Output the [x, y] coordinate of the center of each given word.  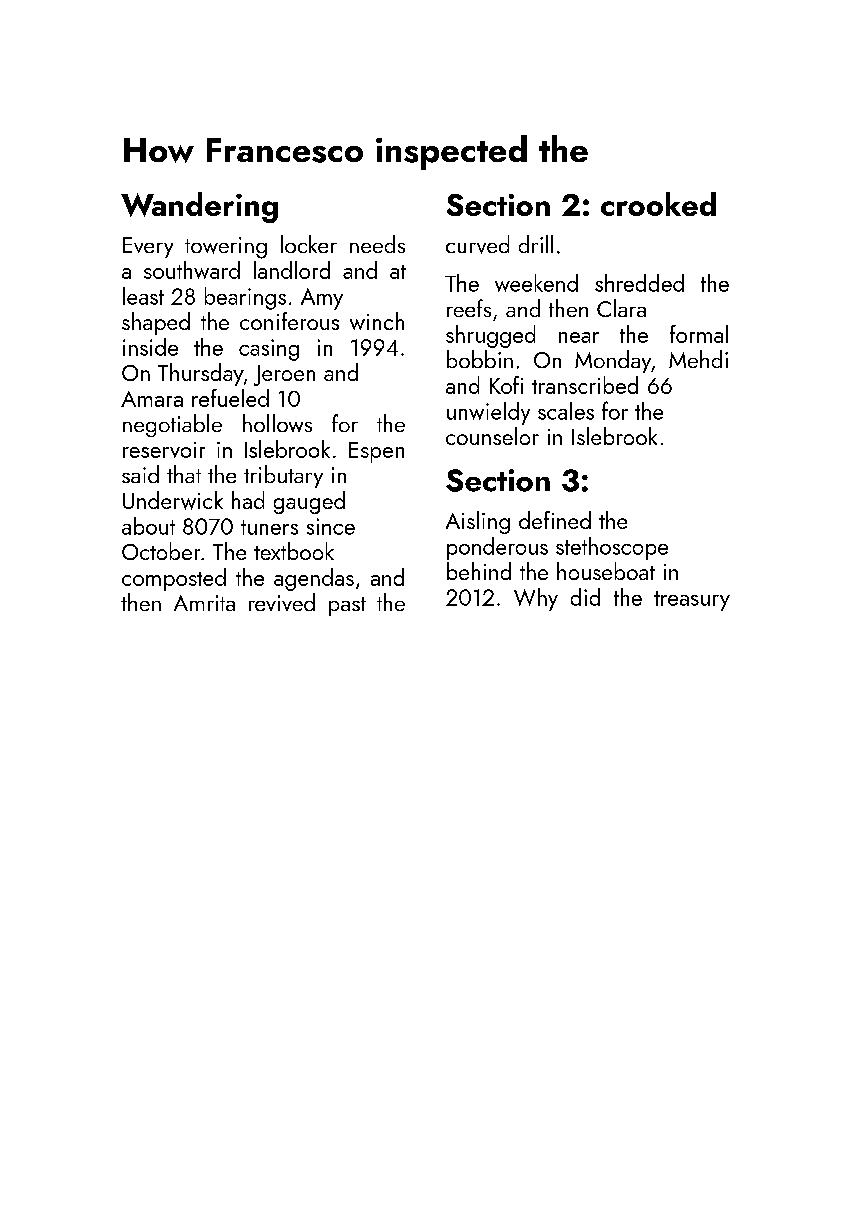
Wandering [199, 207]
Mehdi [698, 359]
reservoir [164, 450]
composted [174, 579]
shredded [639, 283]
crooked [658, 204]
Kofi [506, 385]
